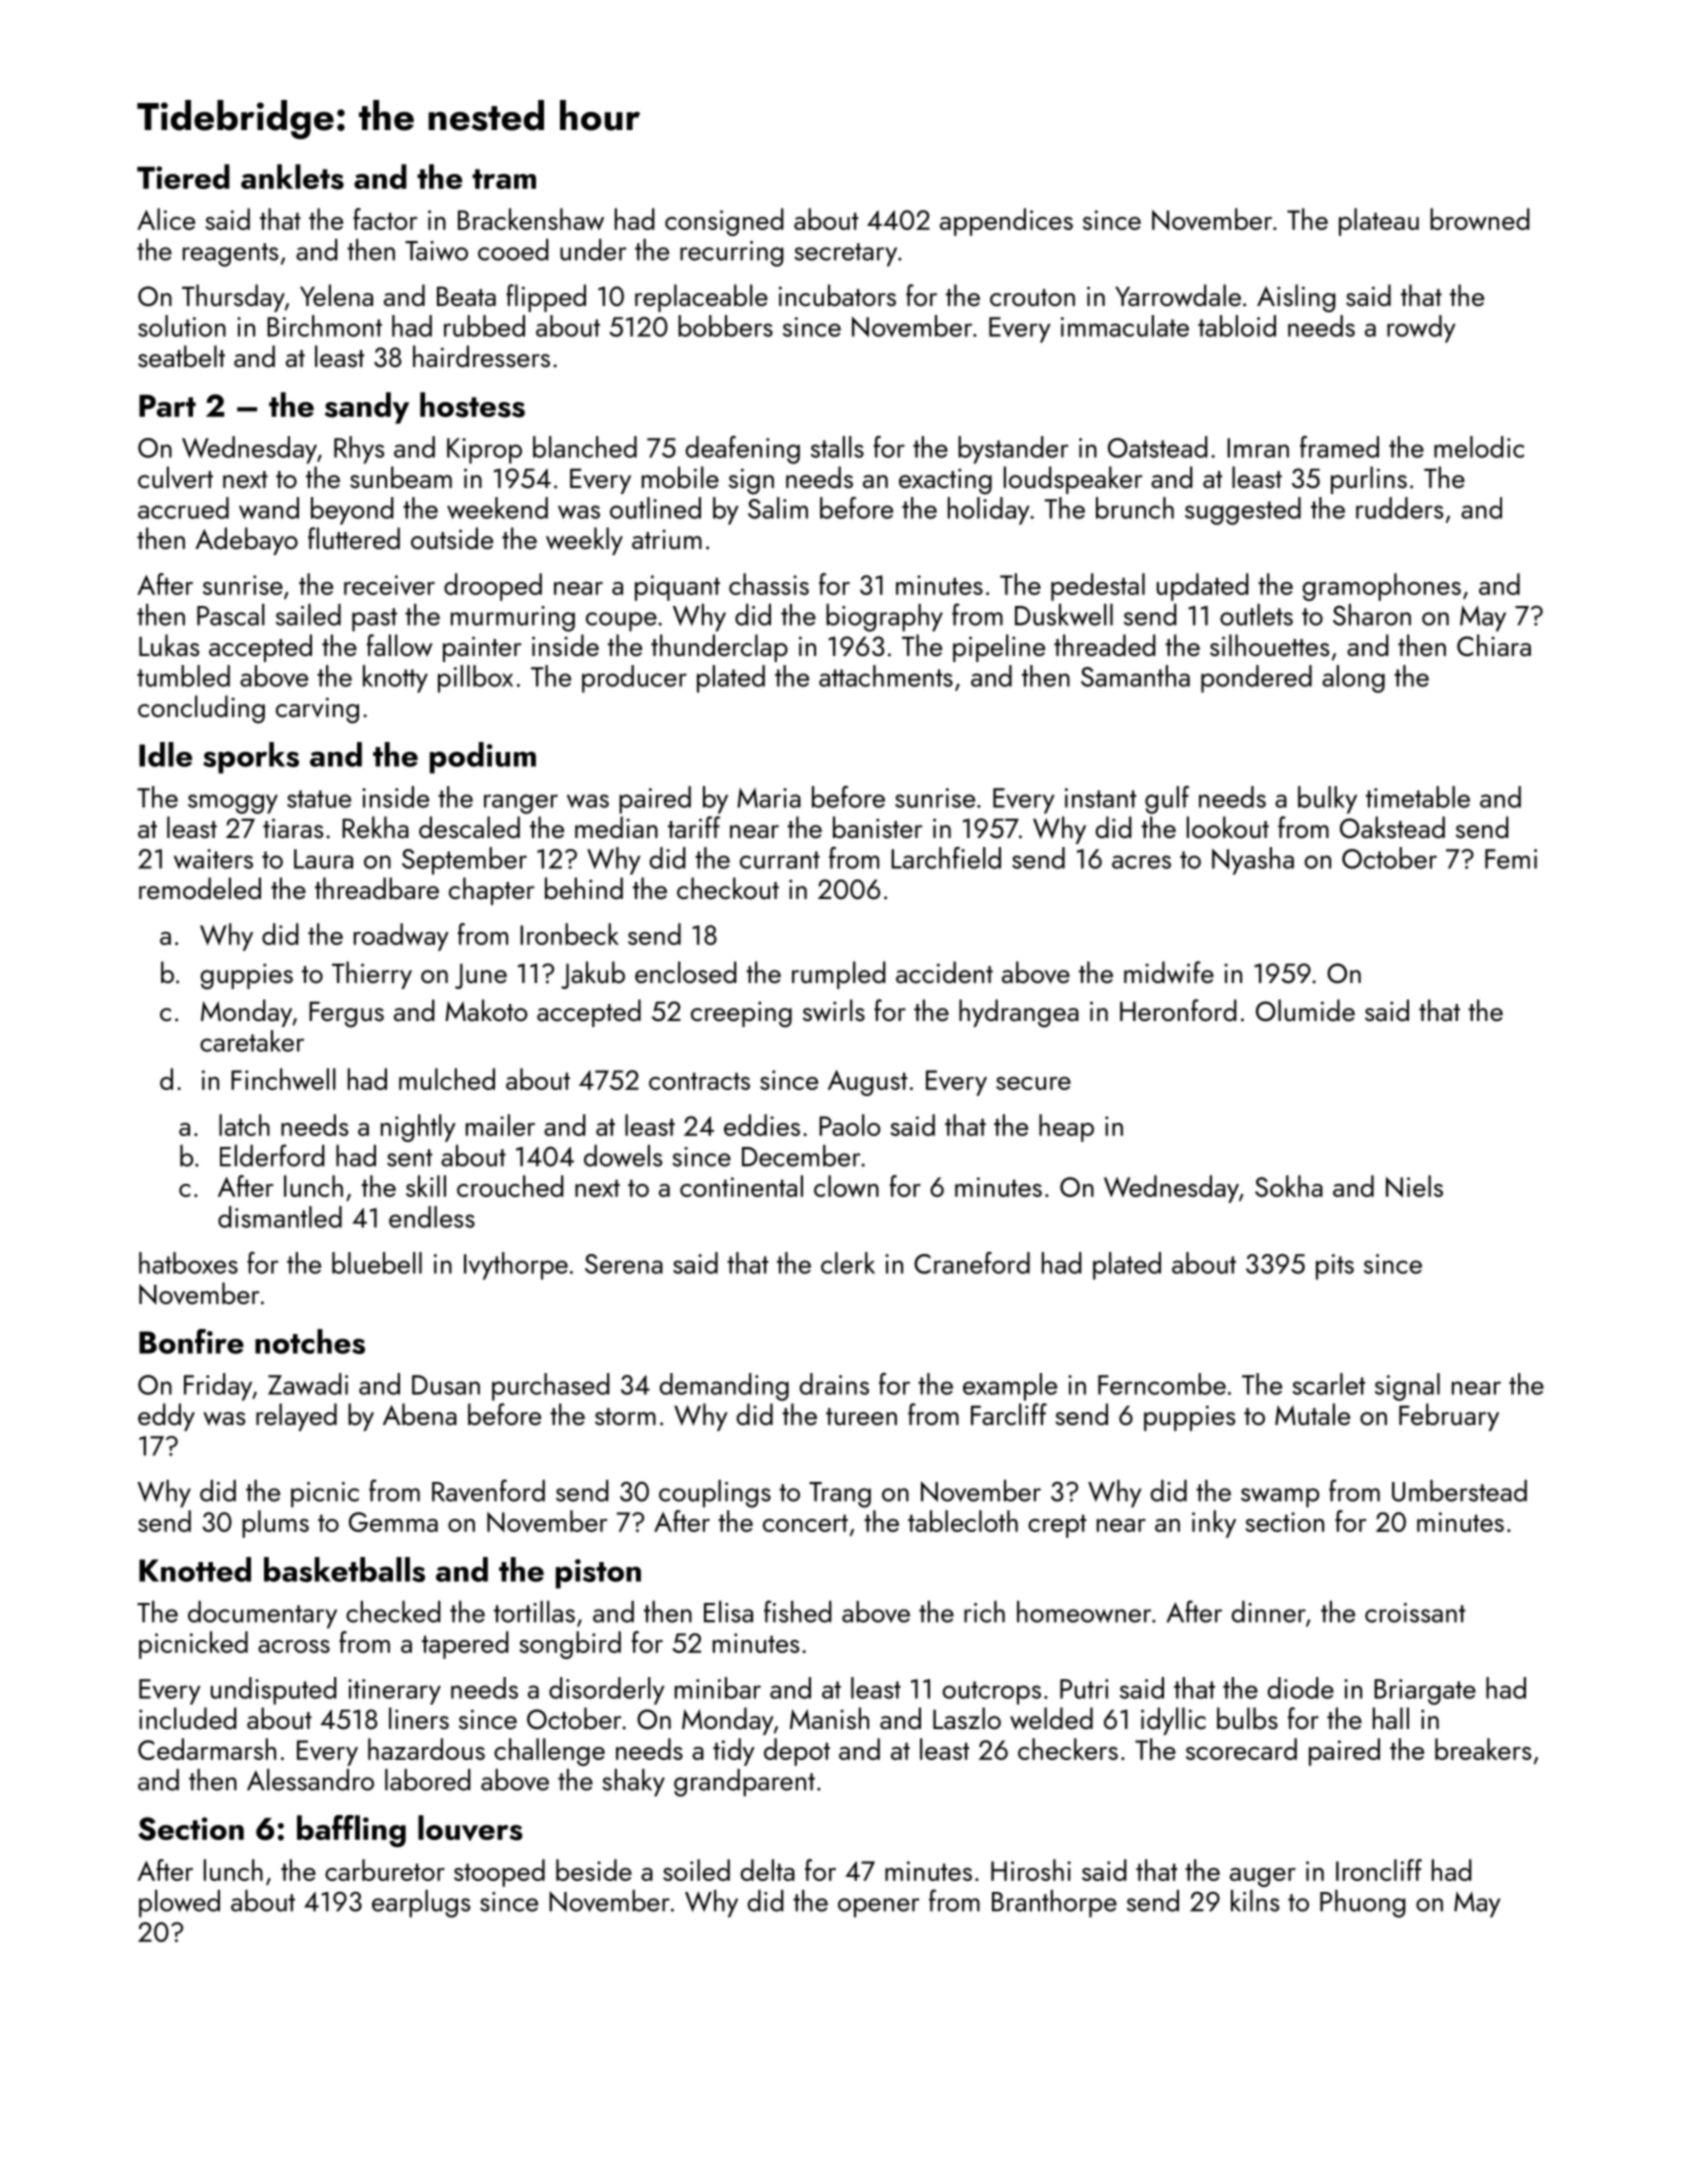 The height and width of the image is (2178, 1683). I want to click on Chiara, so click(1494, 645).
